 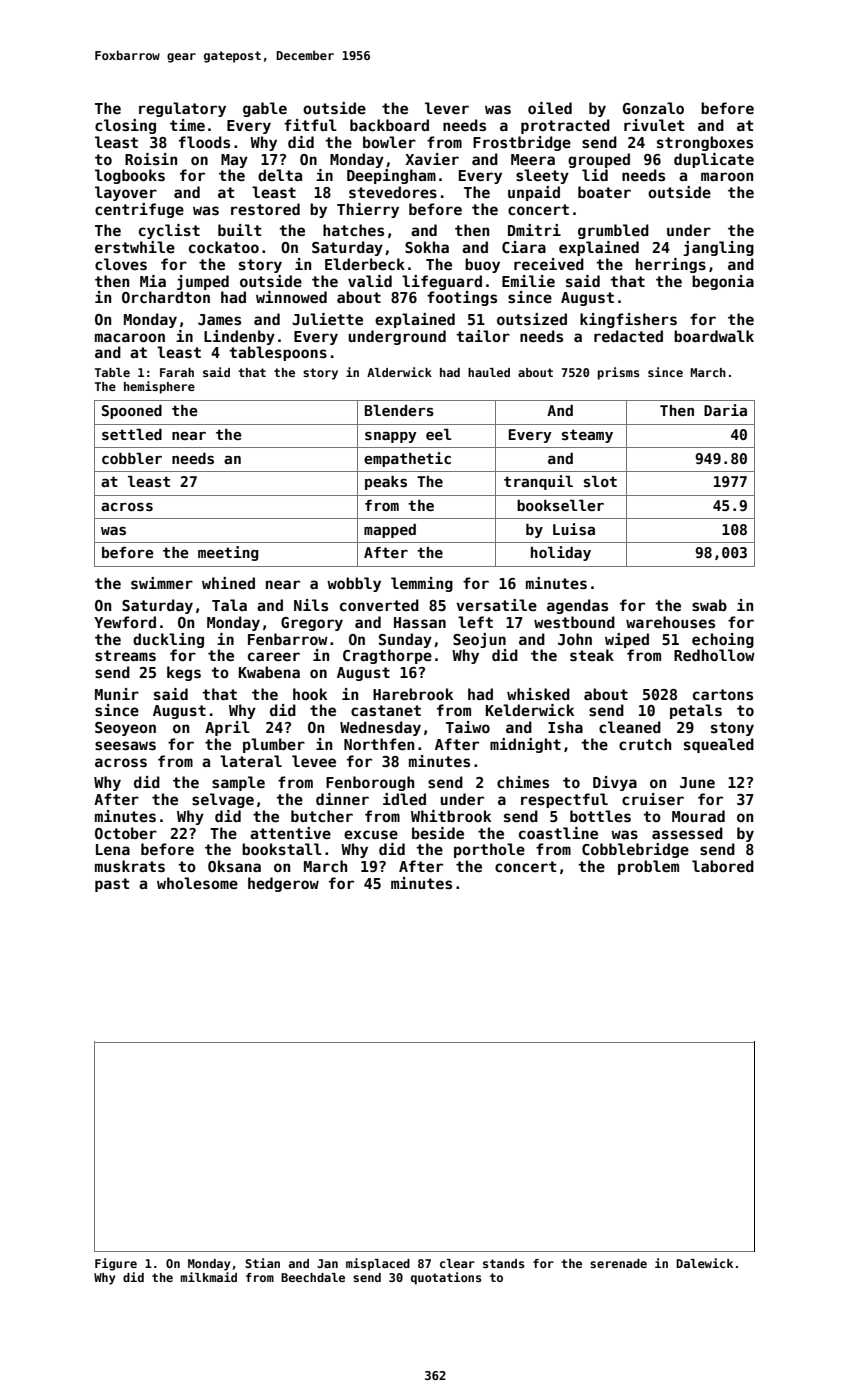 What do you see at coordinates (265, 109) in the document?
I see `gable` at bounding box center [265, 109].
